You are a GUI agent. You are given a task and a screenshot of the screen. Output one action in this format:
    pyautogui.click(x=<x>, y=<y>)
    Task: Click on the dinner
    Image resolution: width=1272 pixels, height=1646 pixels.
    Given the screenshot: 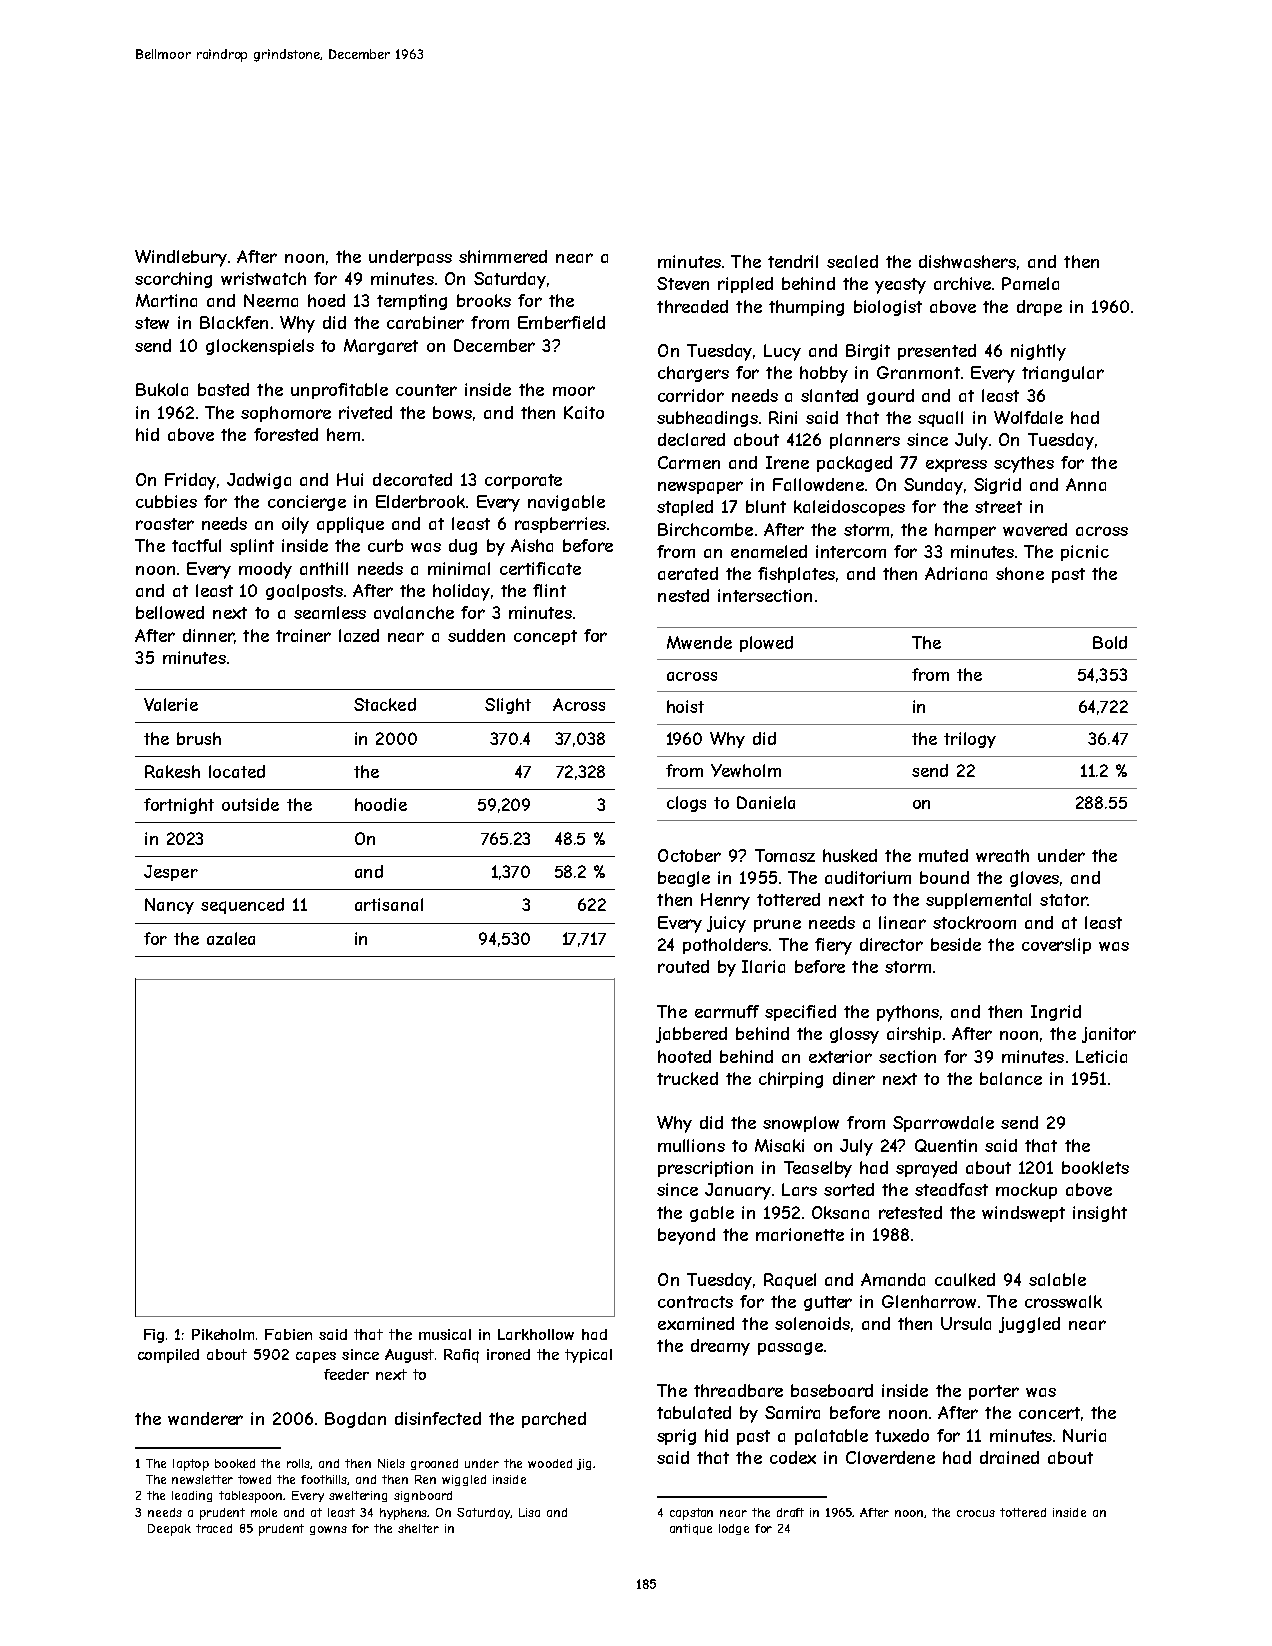 What is the action you would take?
    pyautogui.click(x=208, y=635)
